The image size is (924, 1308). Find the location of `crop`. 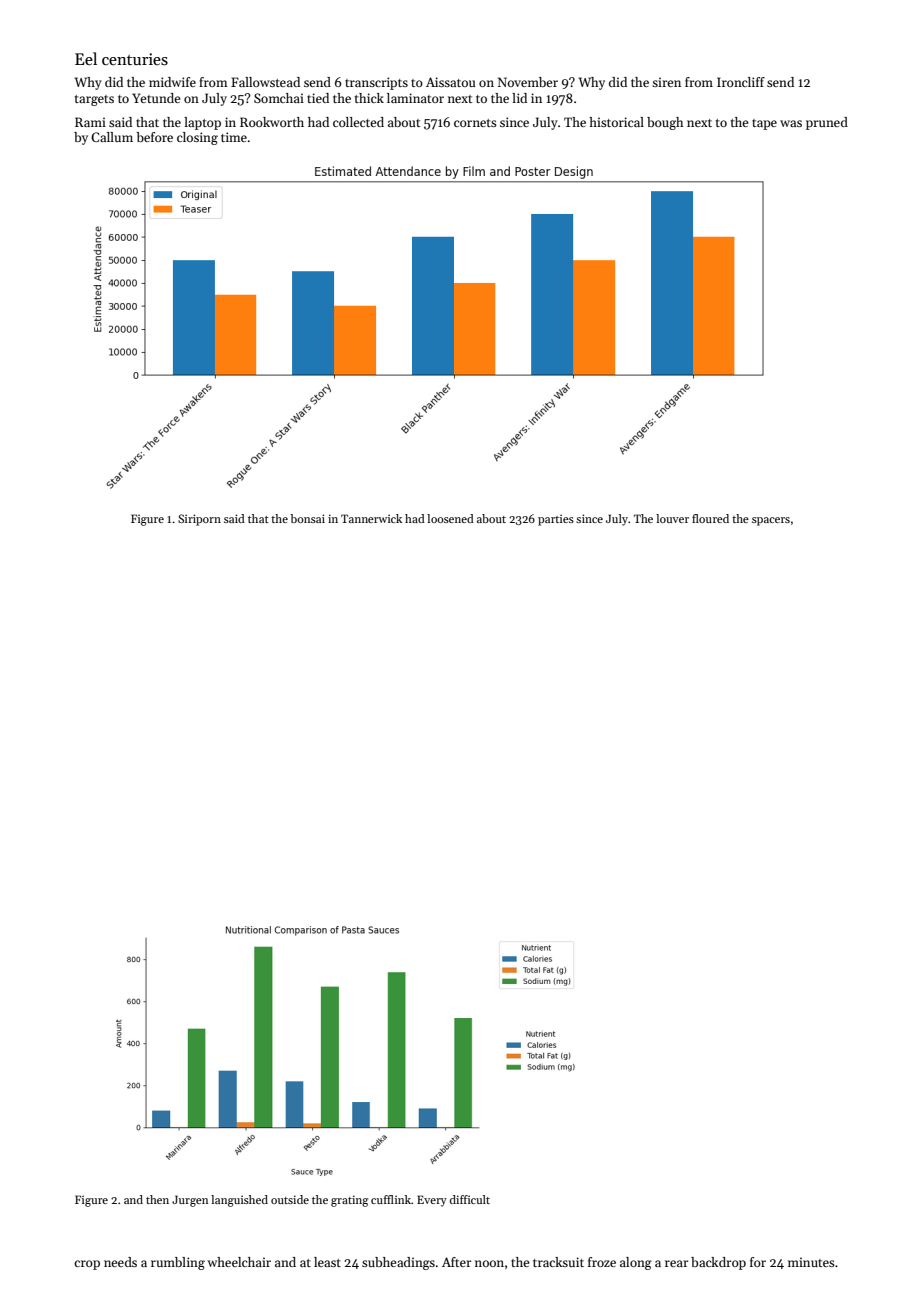

crop is located at coordinates (87, 1265).
